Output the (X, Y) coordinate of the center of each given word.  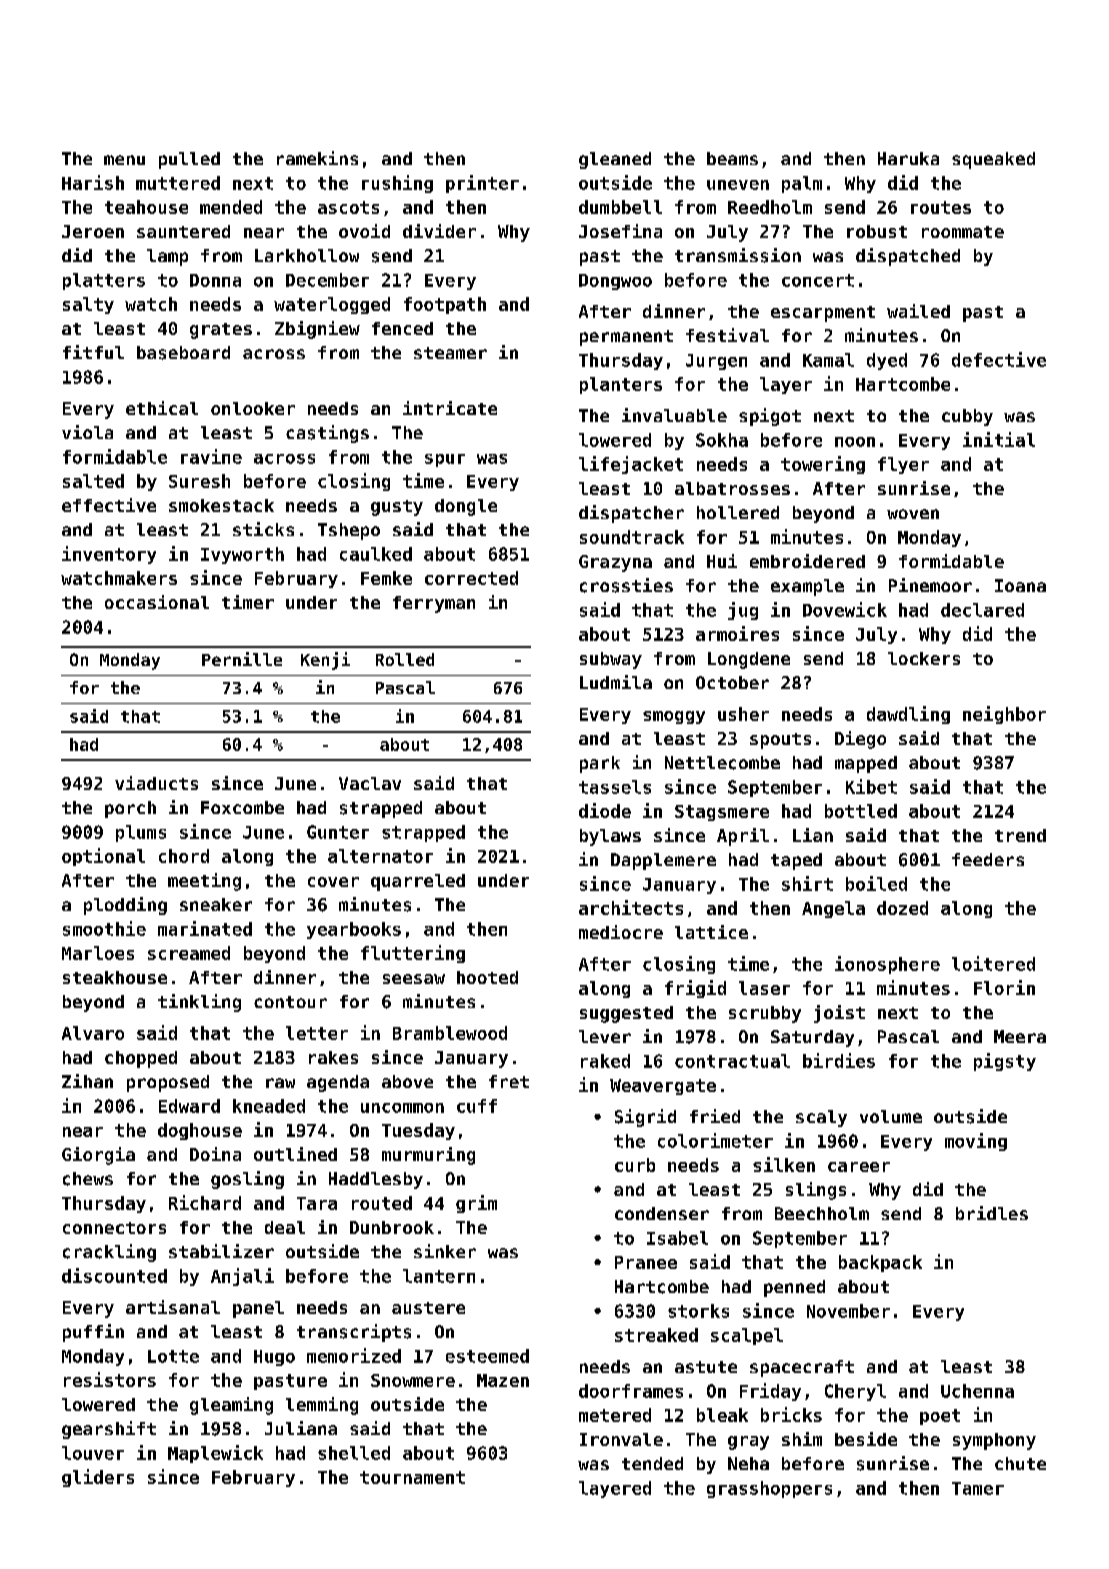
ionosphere (887, 965)
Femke (386, 578)
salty (88, 305)
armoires (737, 633)
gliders (98, 1478)
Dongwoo (615, 282)
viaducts (156, 783)
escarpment (823, 314)
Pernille (242, 659)
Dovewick (845, 609)
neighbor (1004, 715)
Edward (189, 1106)
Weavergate (663, 1087)
